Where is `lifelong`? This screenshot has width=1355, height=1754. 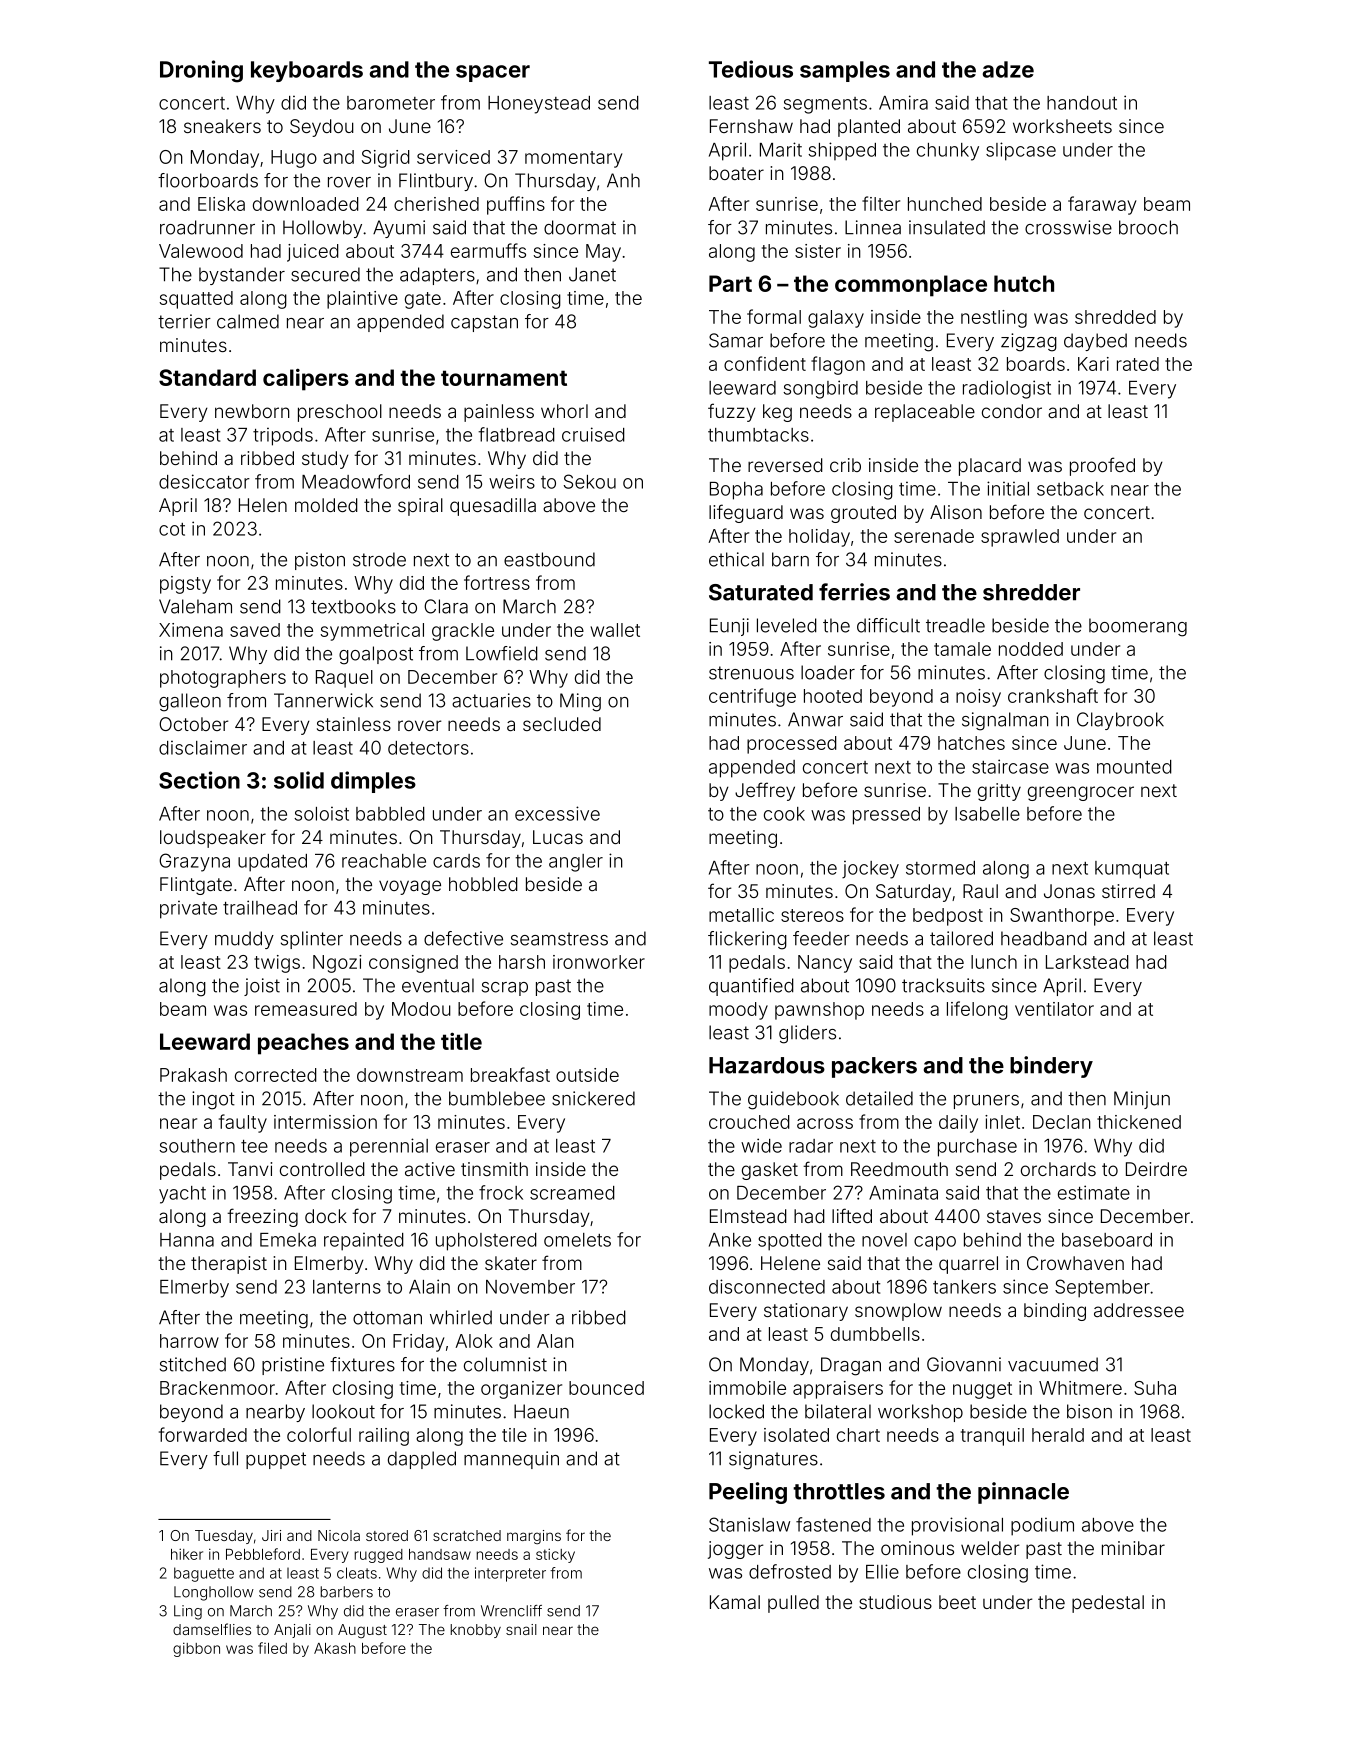 lifelong is located at coordinates (977, 1010).
